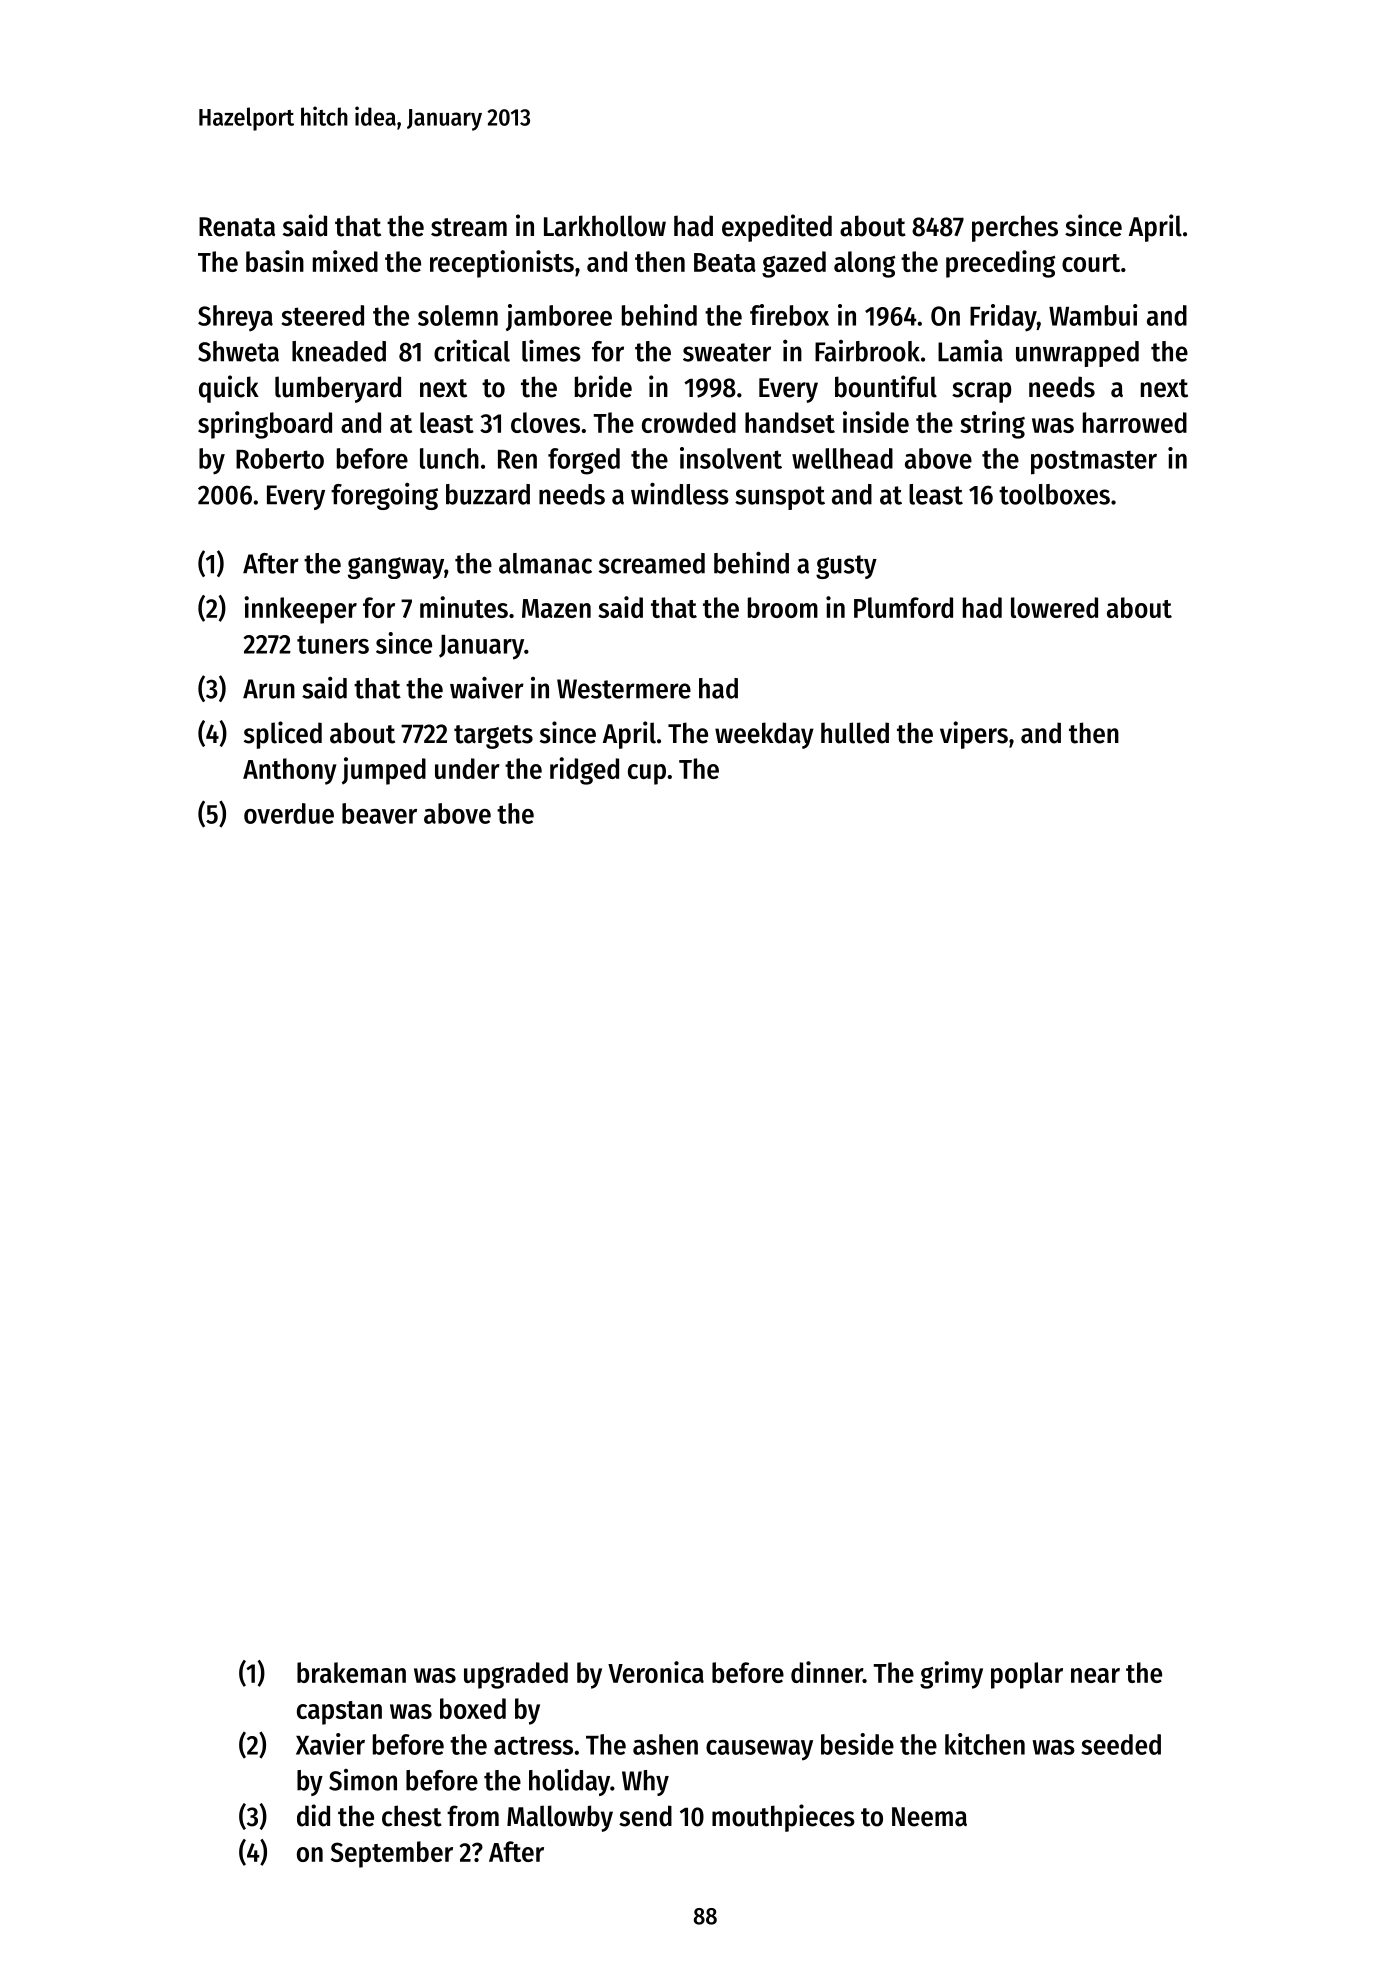 The height and width of the page is (1969, 1386). Describe the element at coordinates (647, 774) in the page. I see `cup` at that location.
